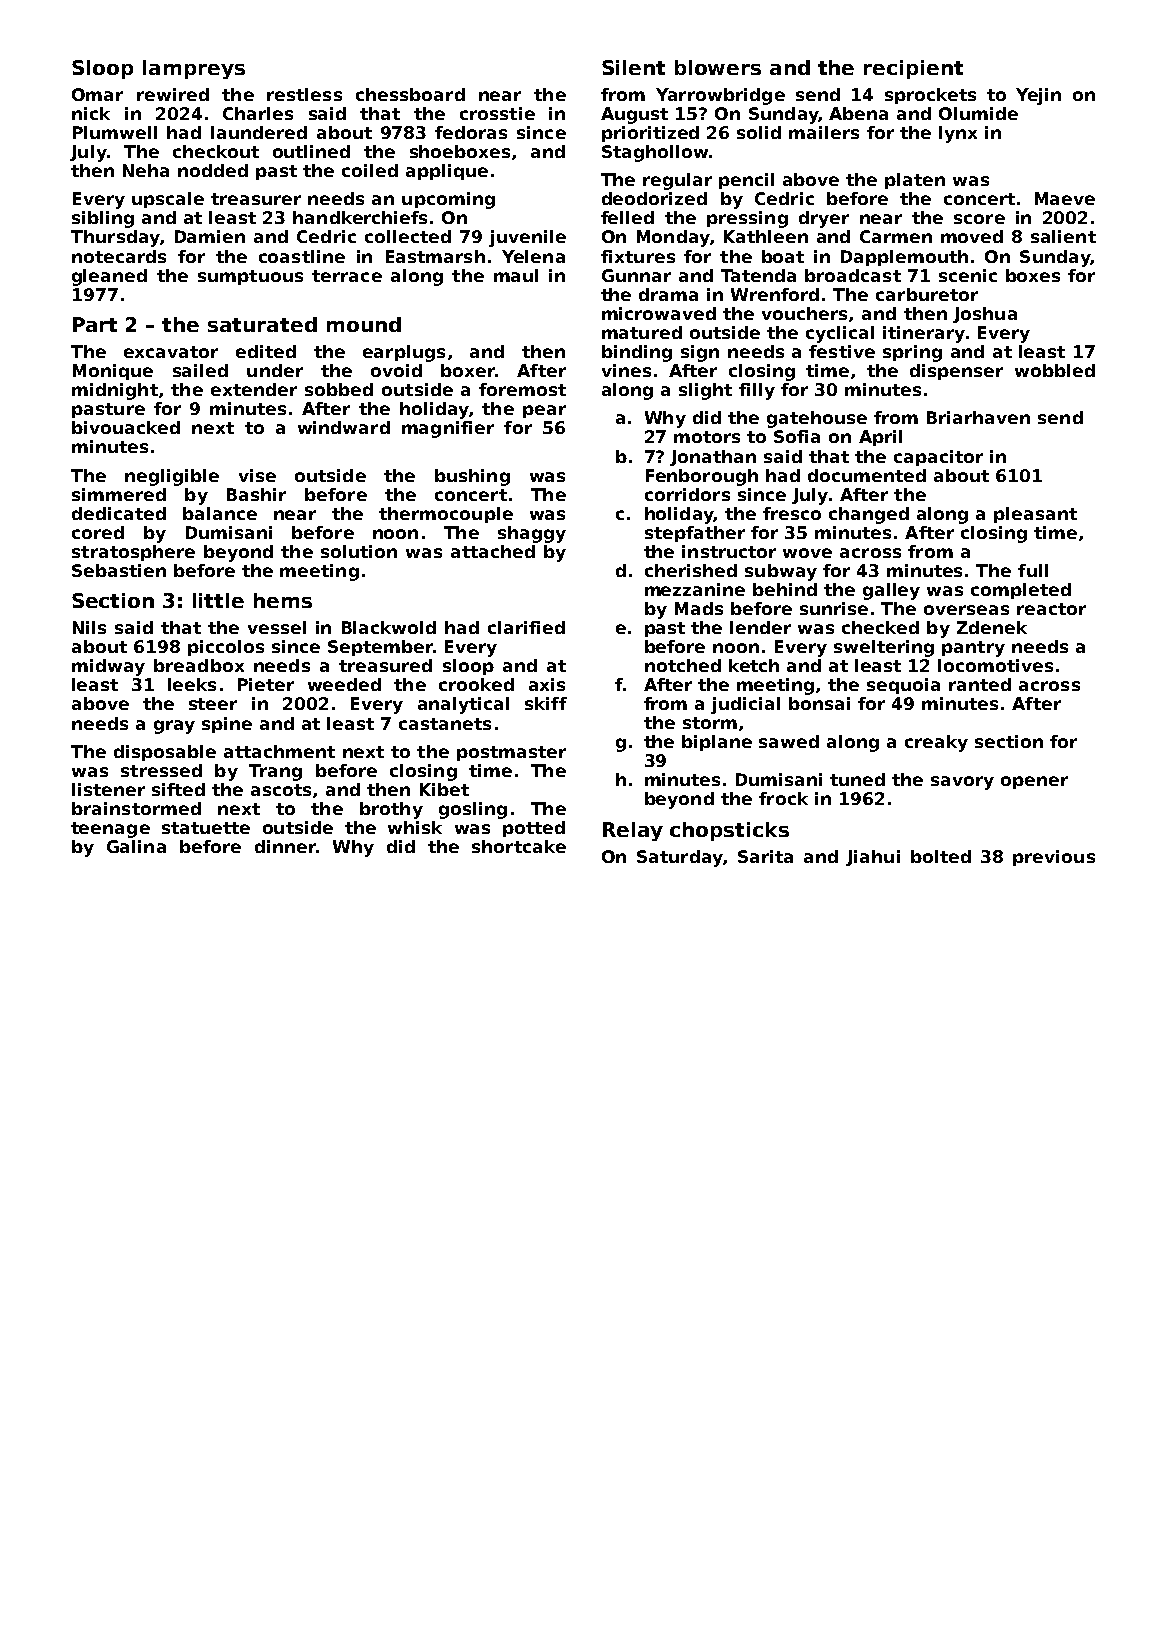 The width and height of the screenshot is (1167, 1651). What do you see at coordinates (254, 389) in the screenshot?
I see `extender` at bounding box center [254, 389].
